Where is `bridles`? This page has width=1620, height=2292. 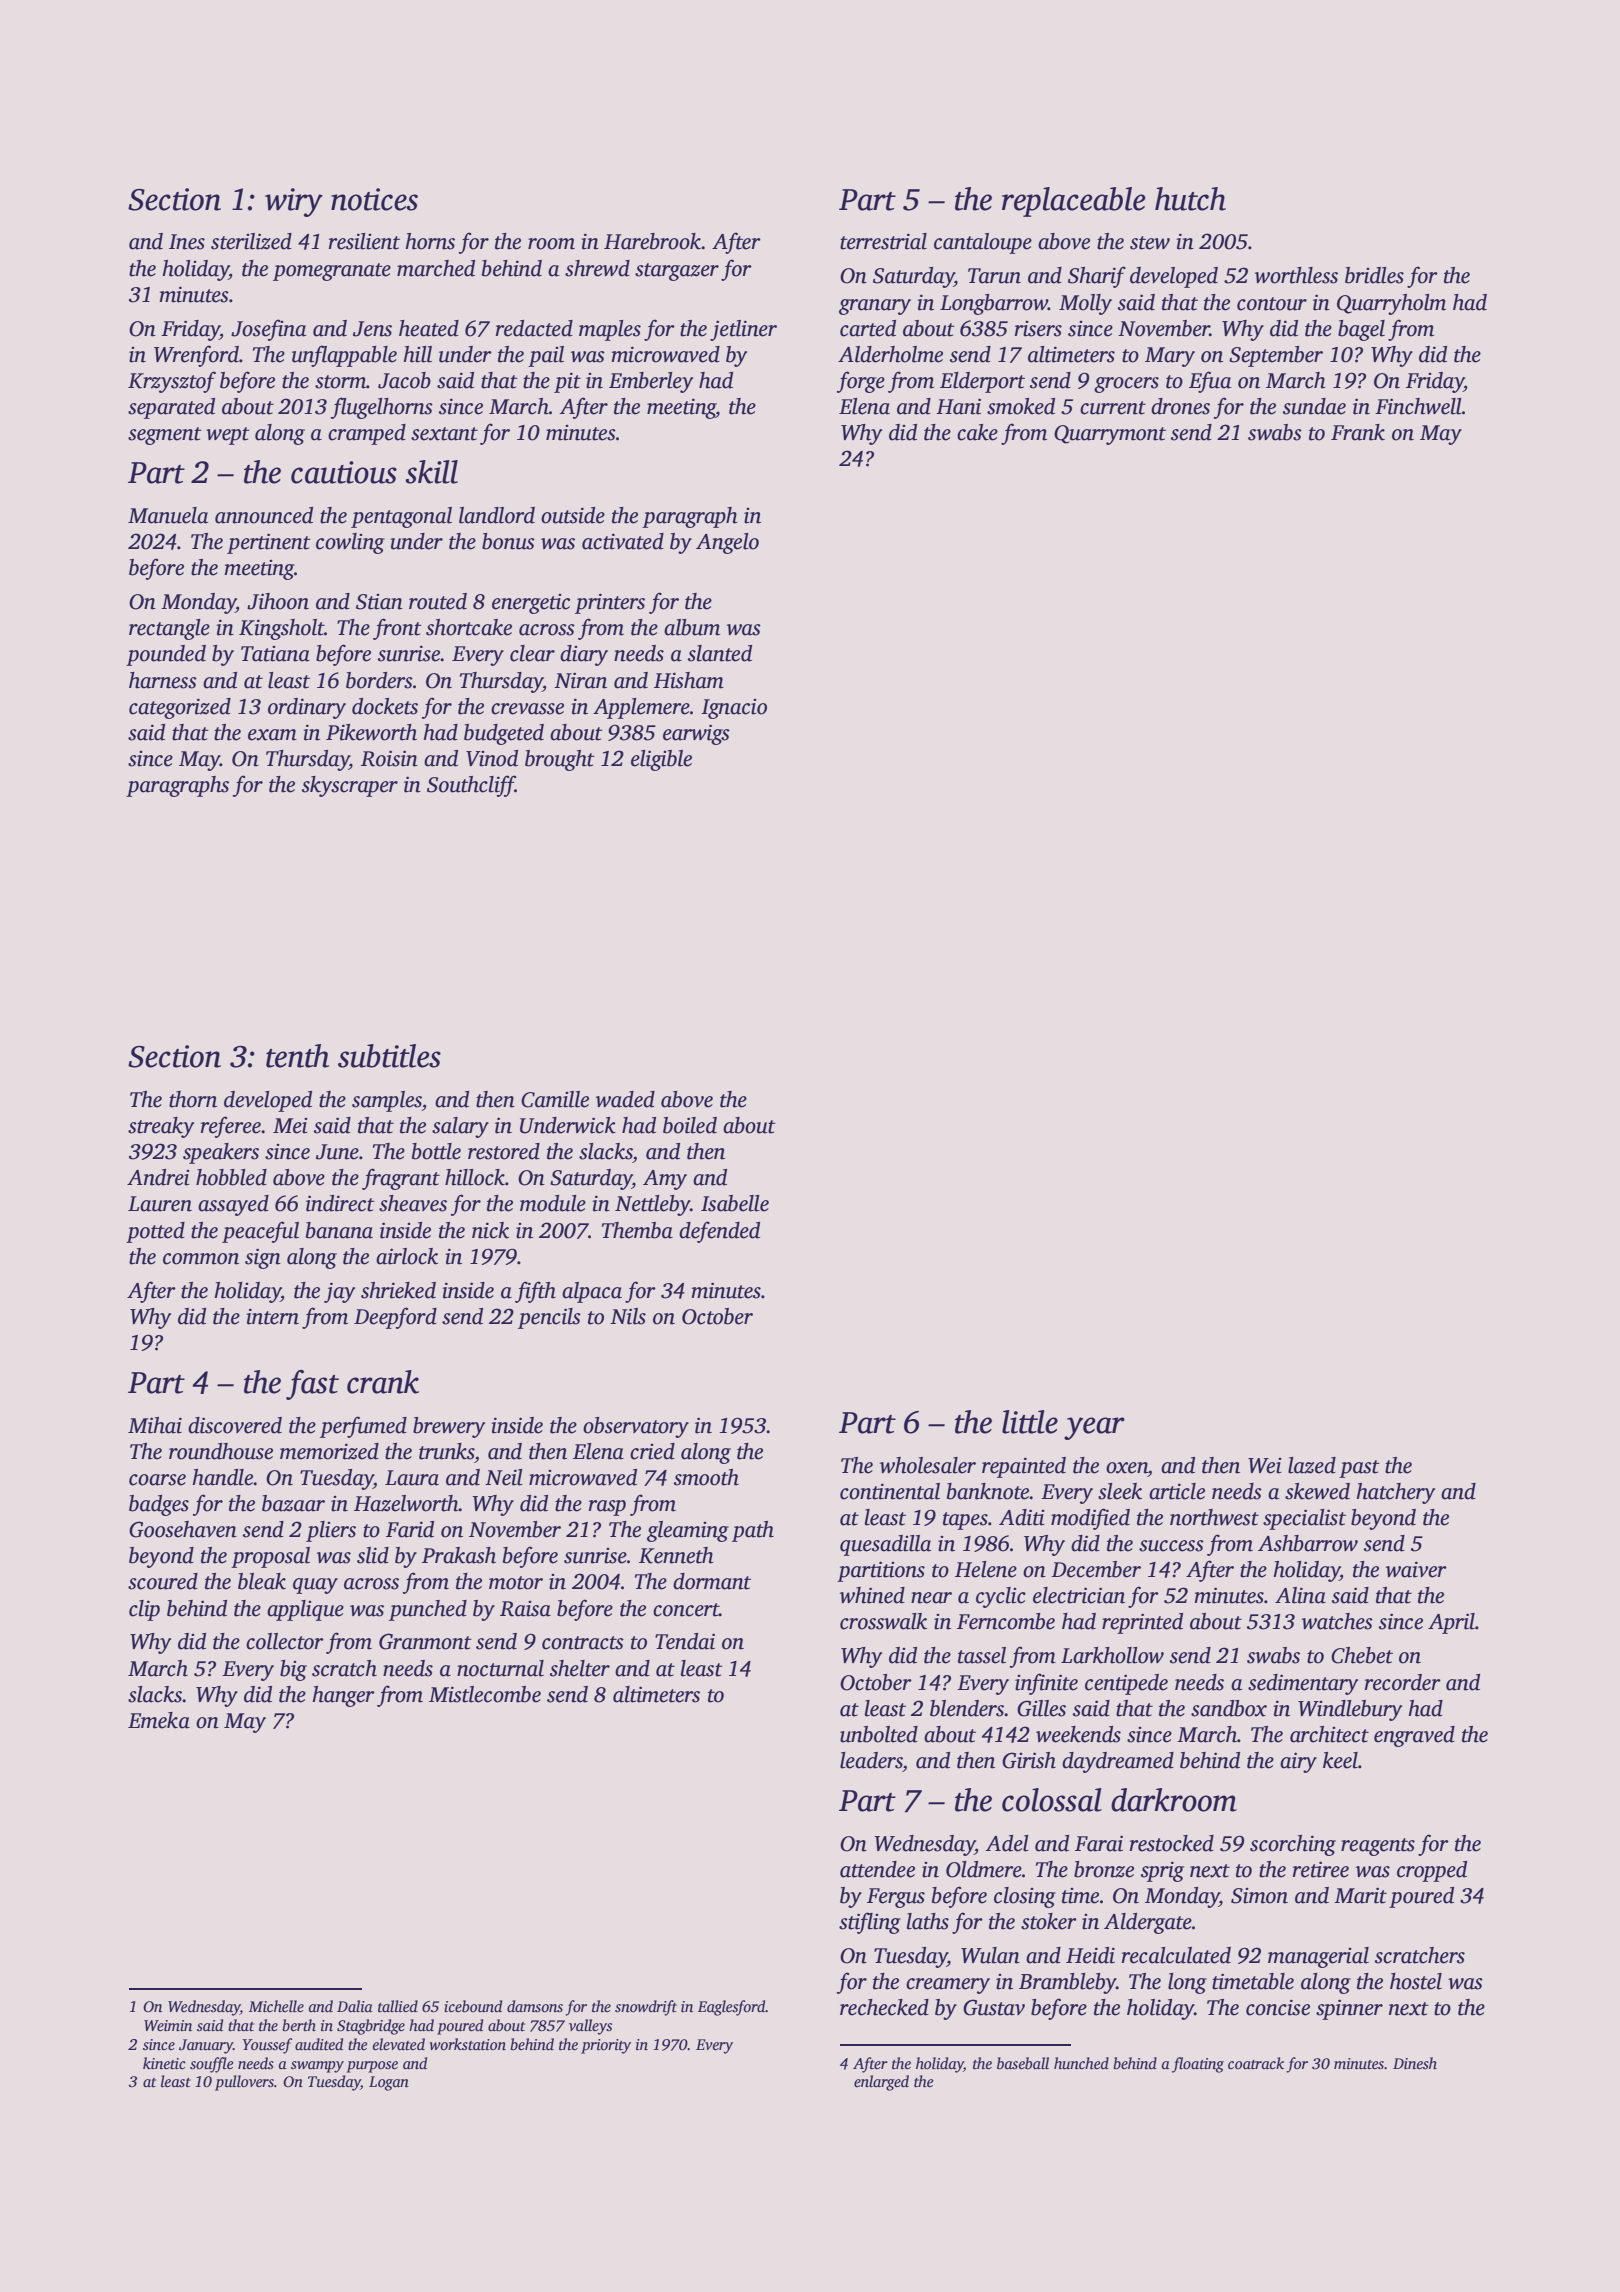
bridles is located at coordinates (1374, 275).
